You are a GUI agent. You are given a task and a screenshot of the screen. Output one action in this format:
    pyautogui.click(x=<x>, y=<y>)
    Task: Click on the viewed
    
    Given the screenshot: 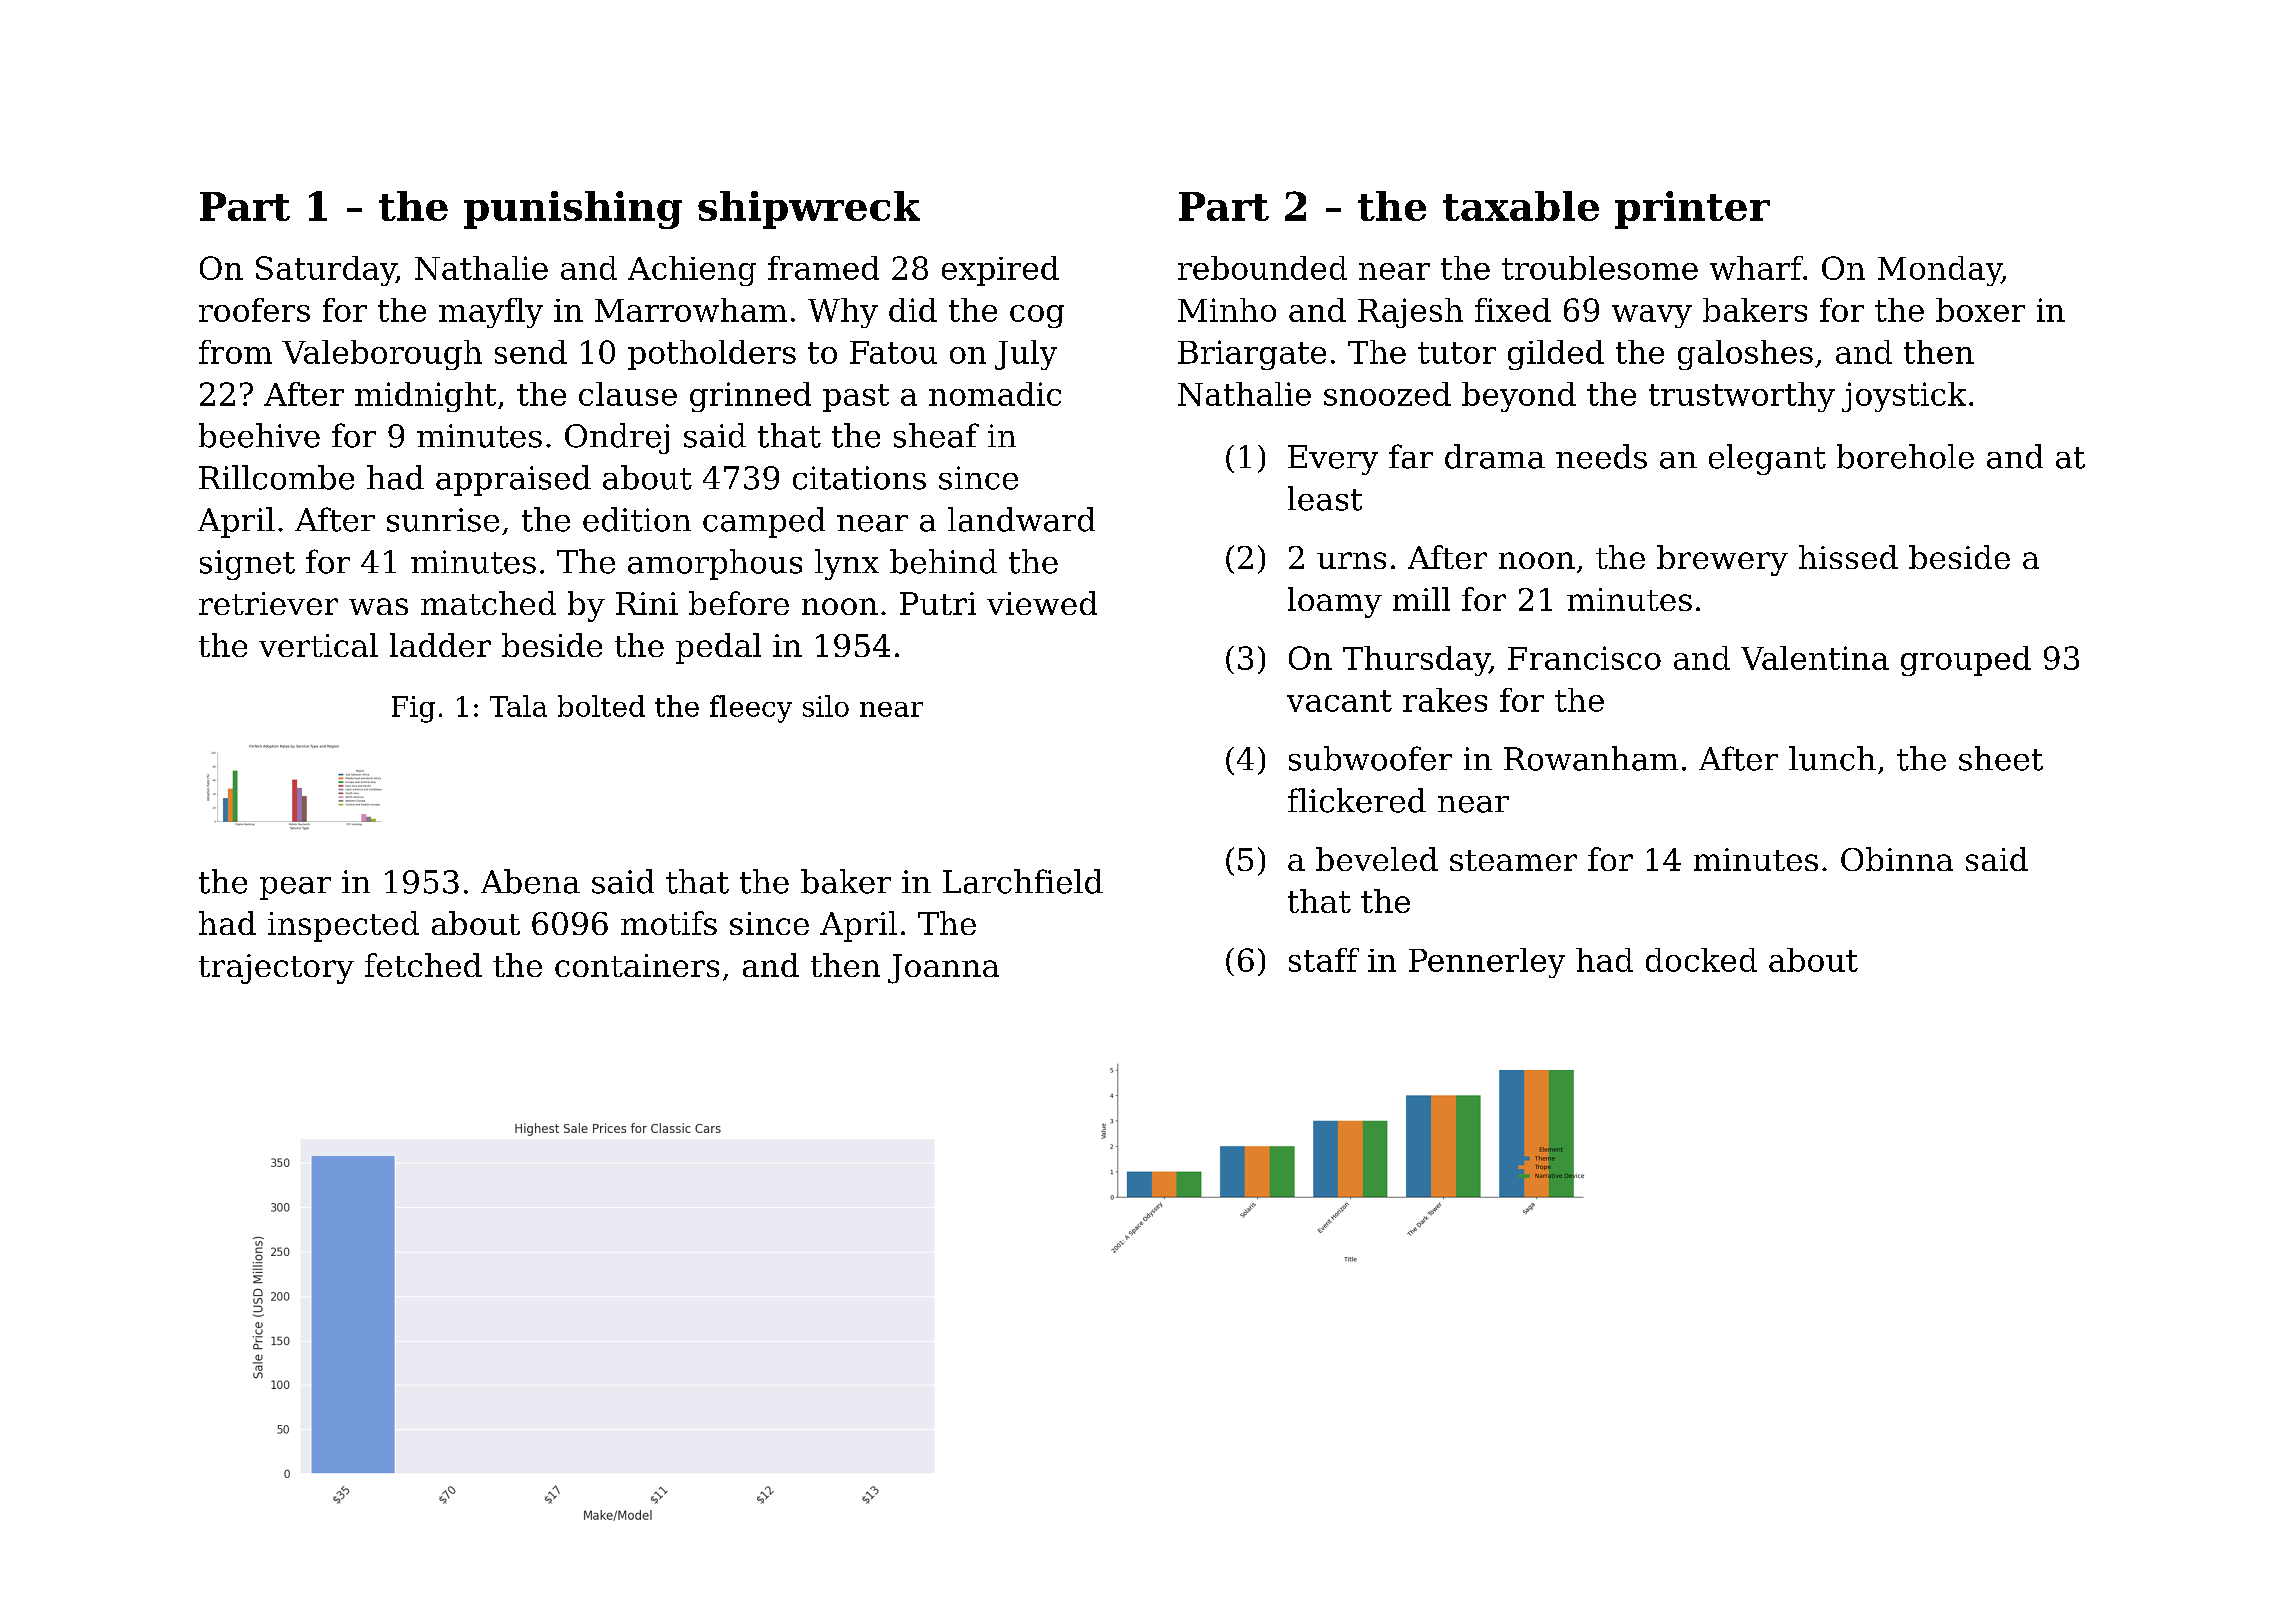 What is the action you would take?
    pyautogui.click(x=1042, y=603)
